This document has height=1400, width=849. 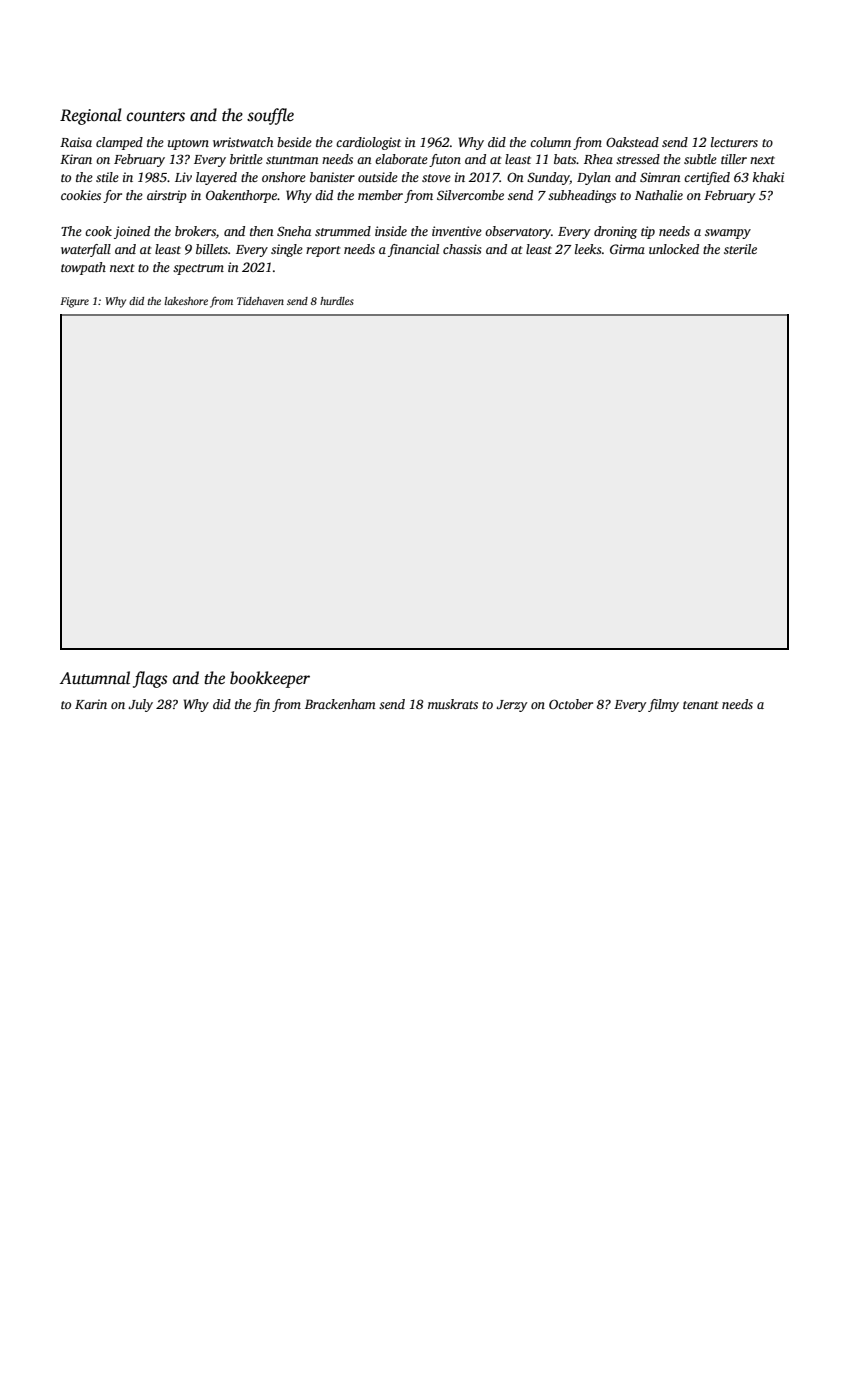 I want to click on flags, so click(x=150, y=679).
